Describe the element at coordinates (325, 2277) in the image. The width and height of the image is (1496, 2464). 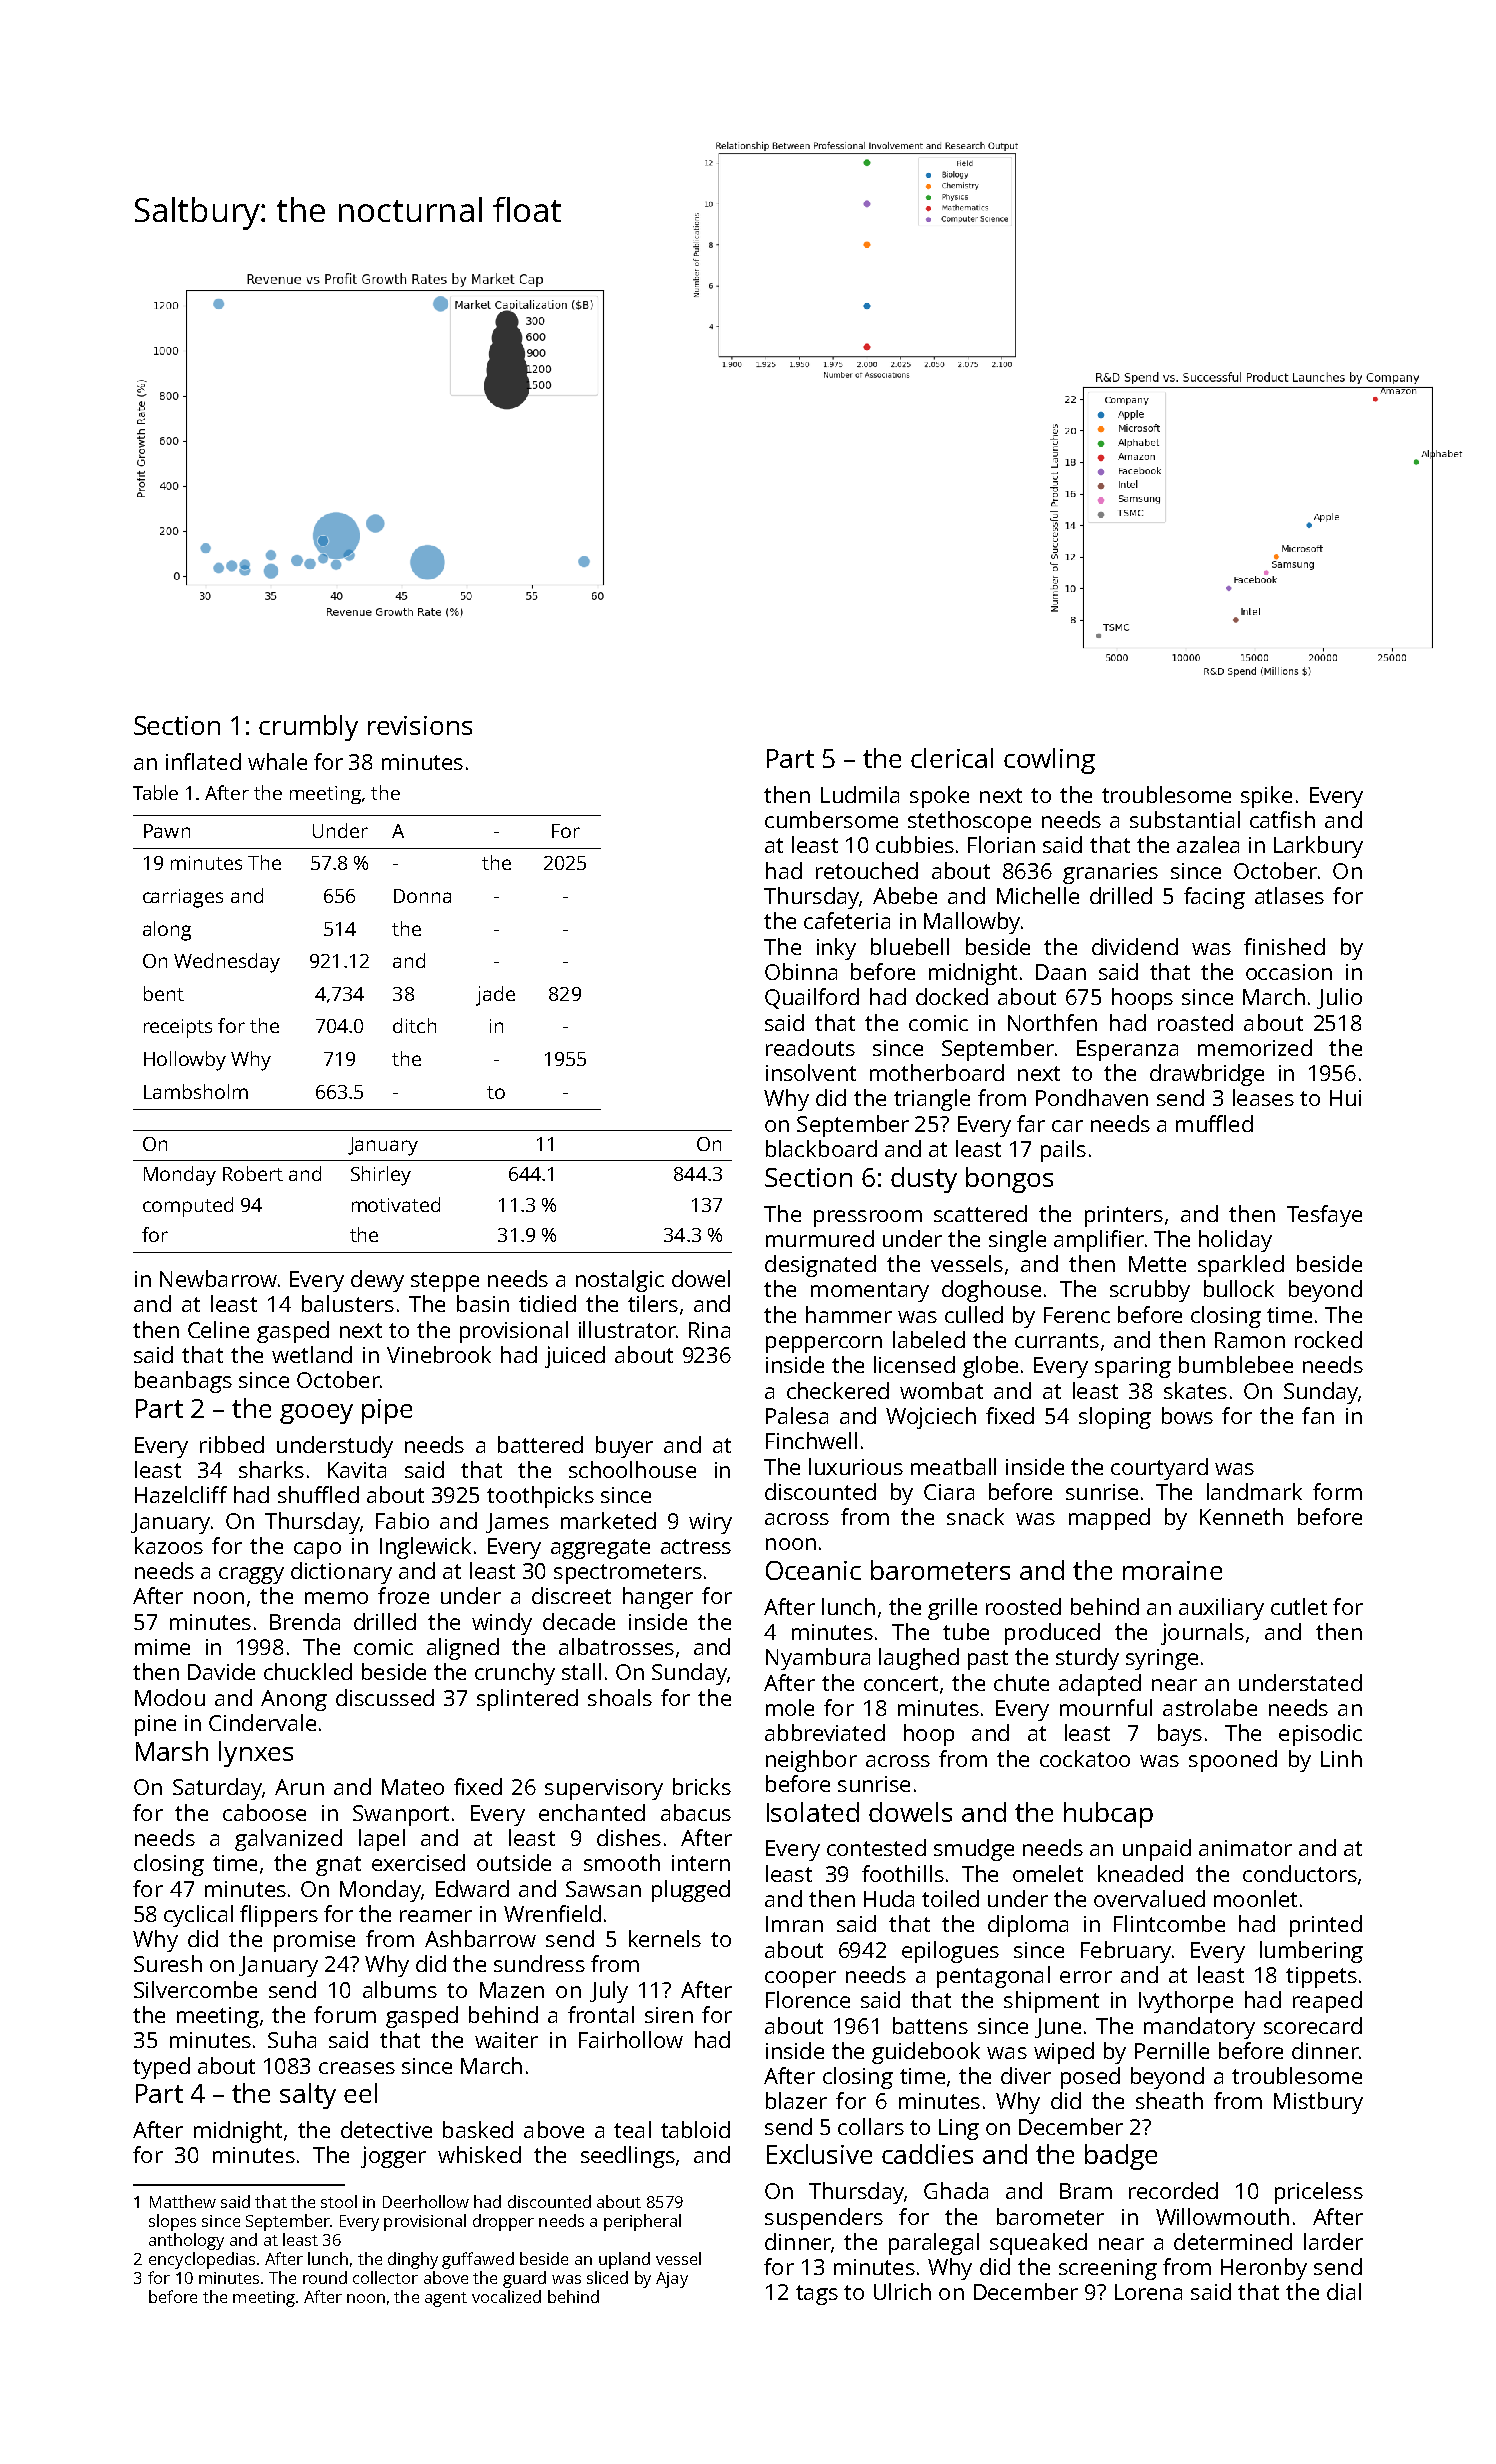
I see `round` at that location.
